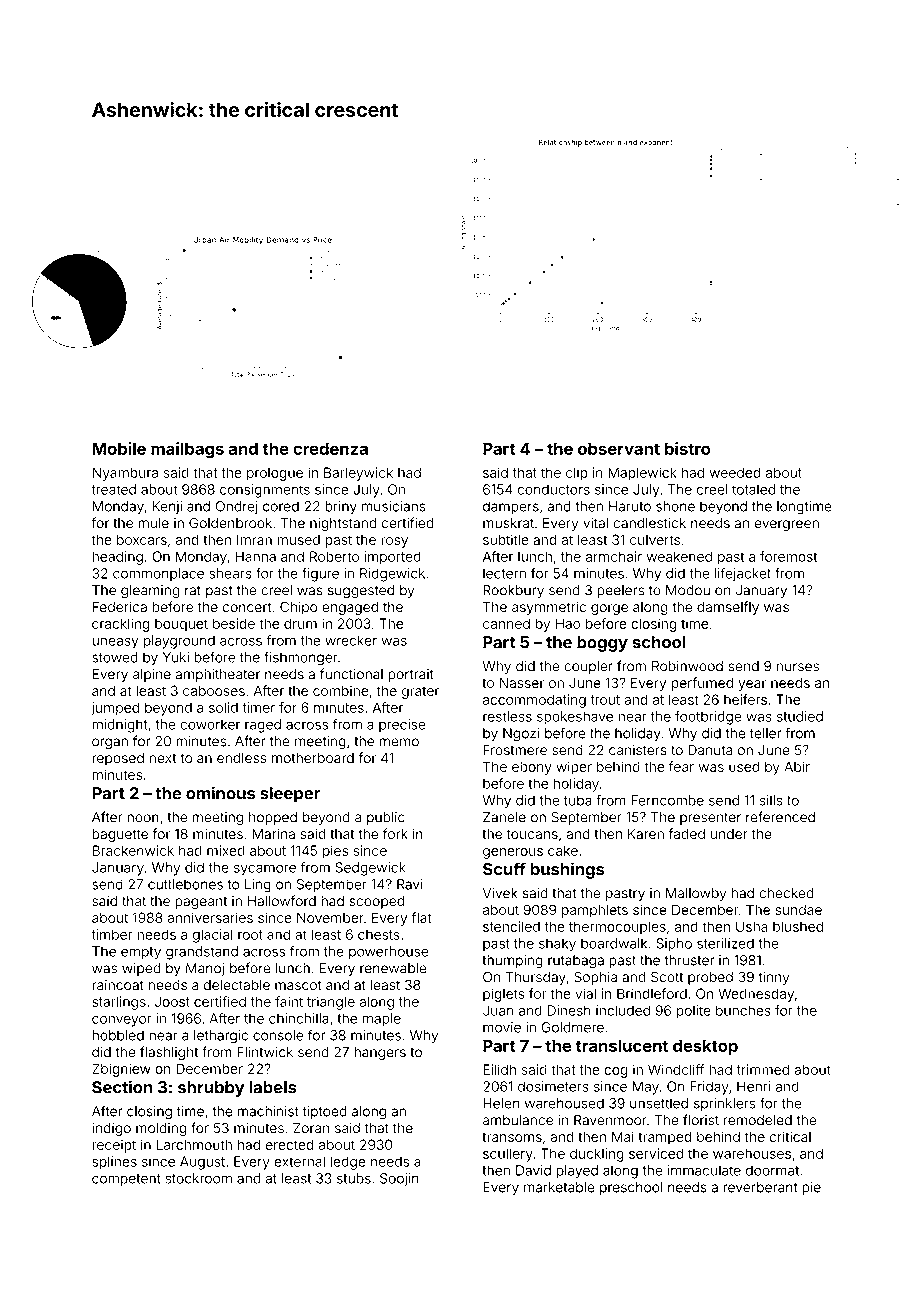  I want to click on stockroom, so click(198, 1178).
